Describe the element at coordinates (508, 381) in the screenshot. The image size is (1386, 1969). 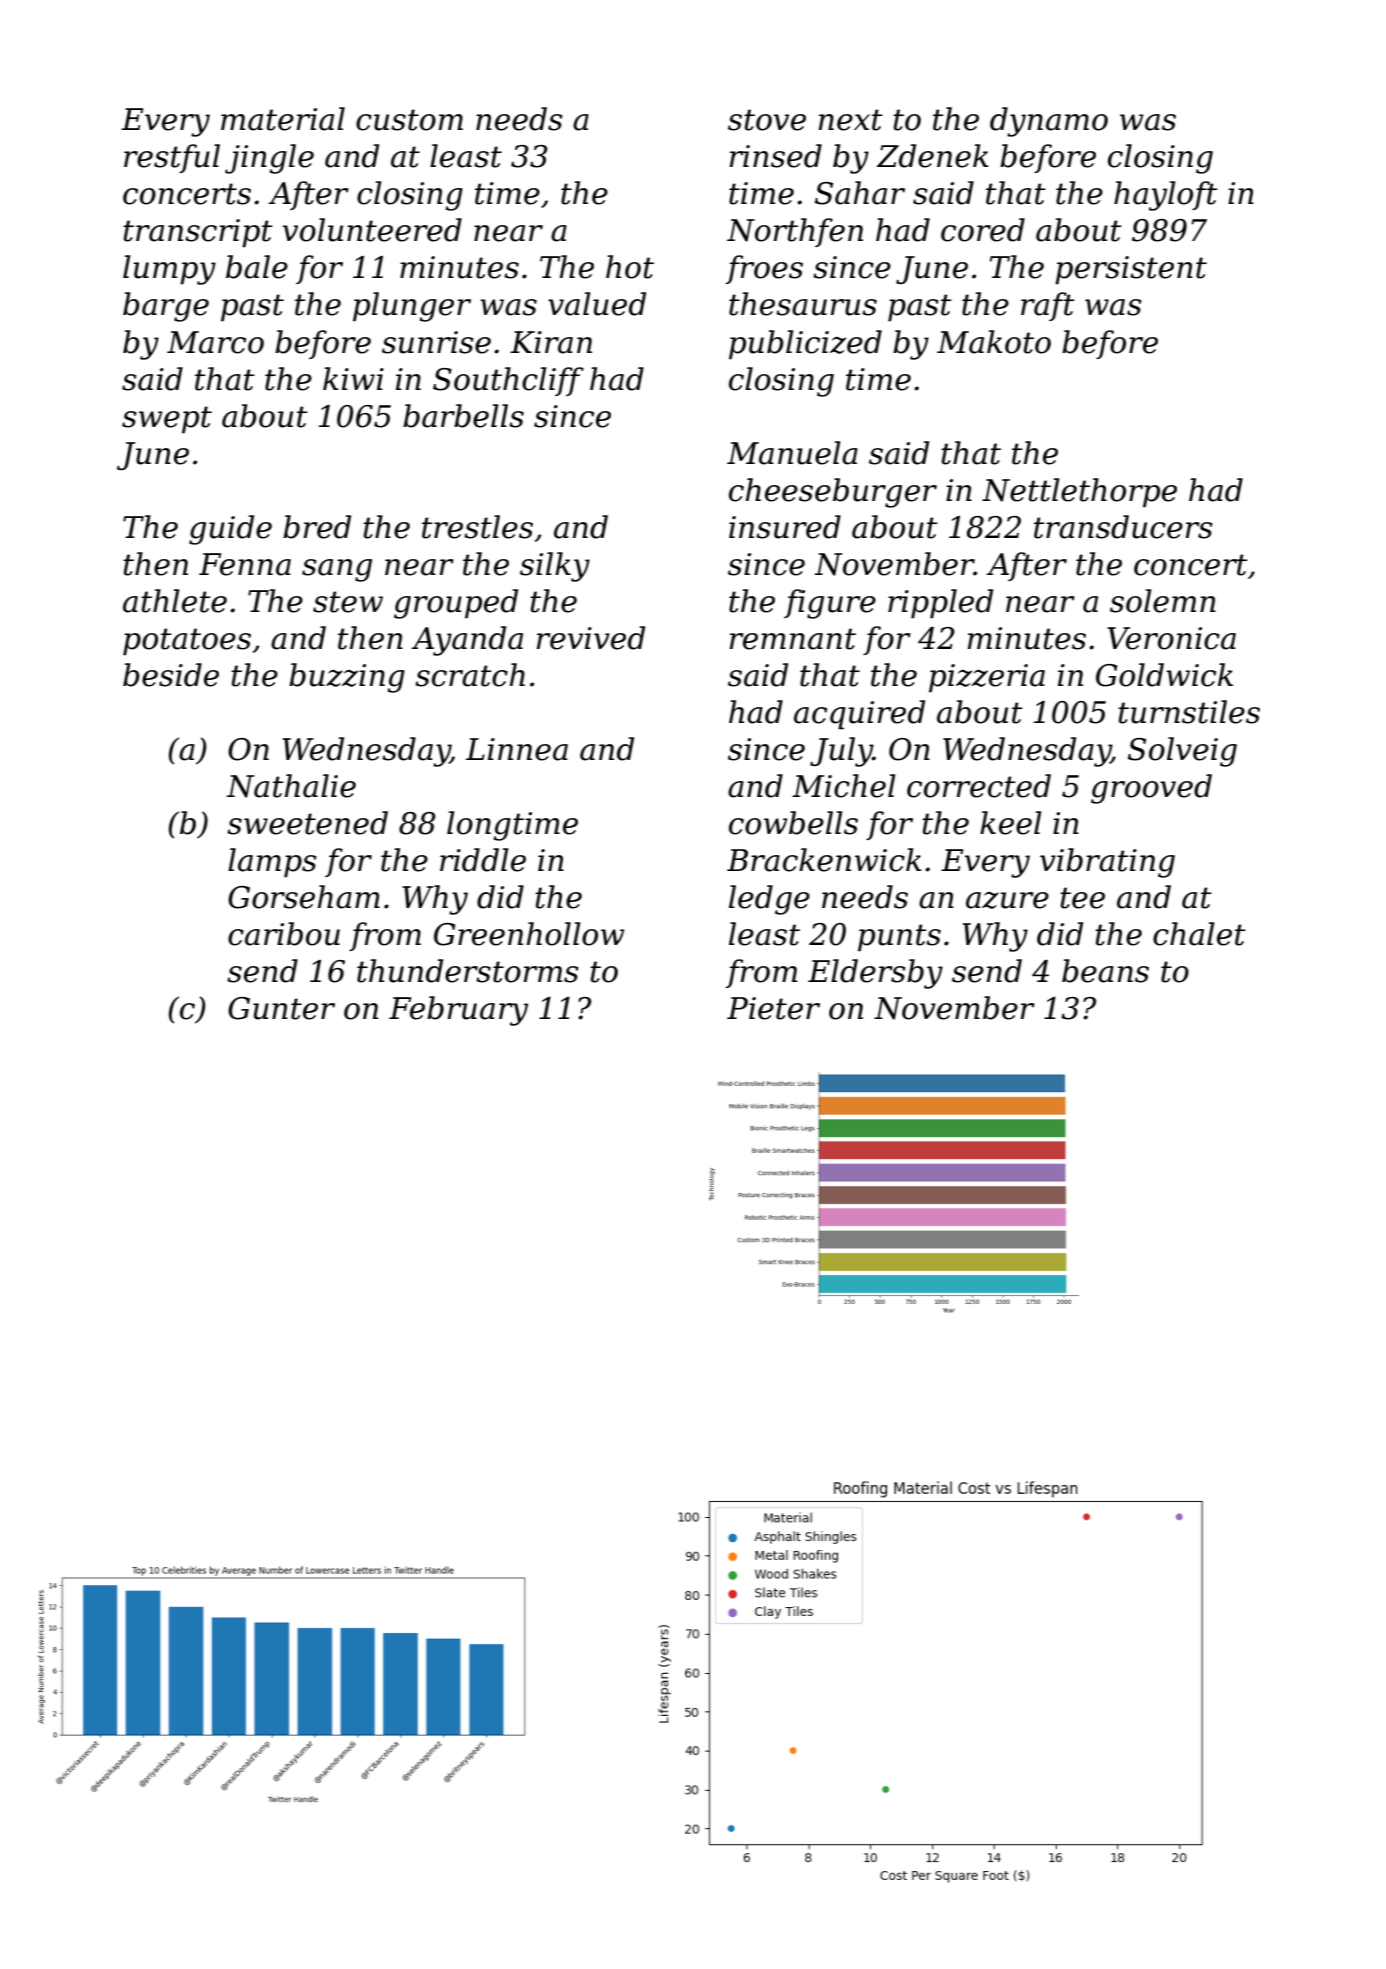
I see `Southcliff` at that location.
